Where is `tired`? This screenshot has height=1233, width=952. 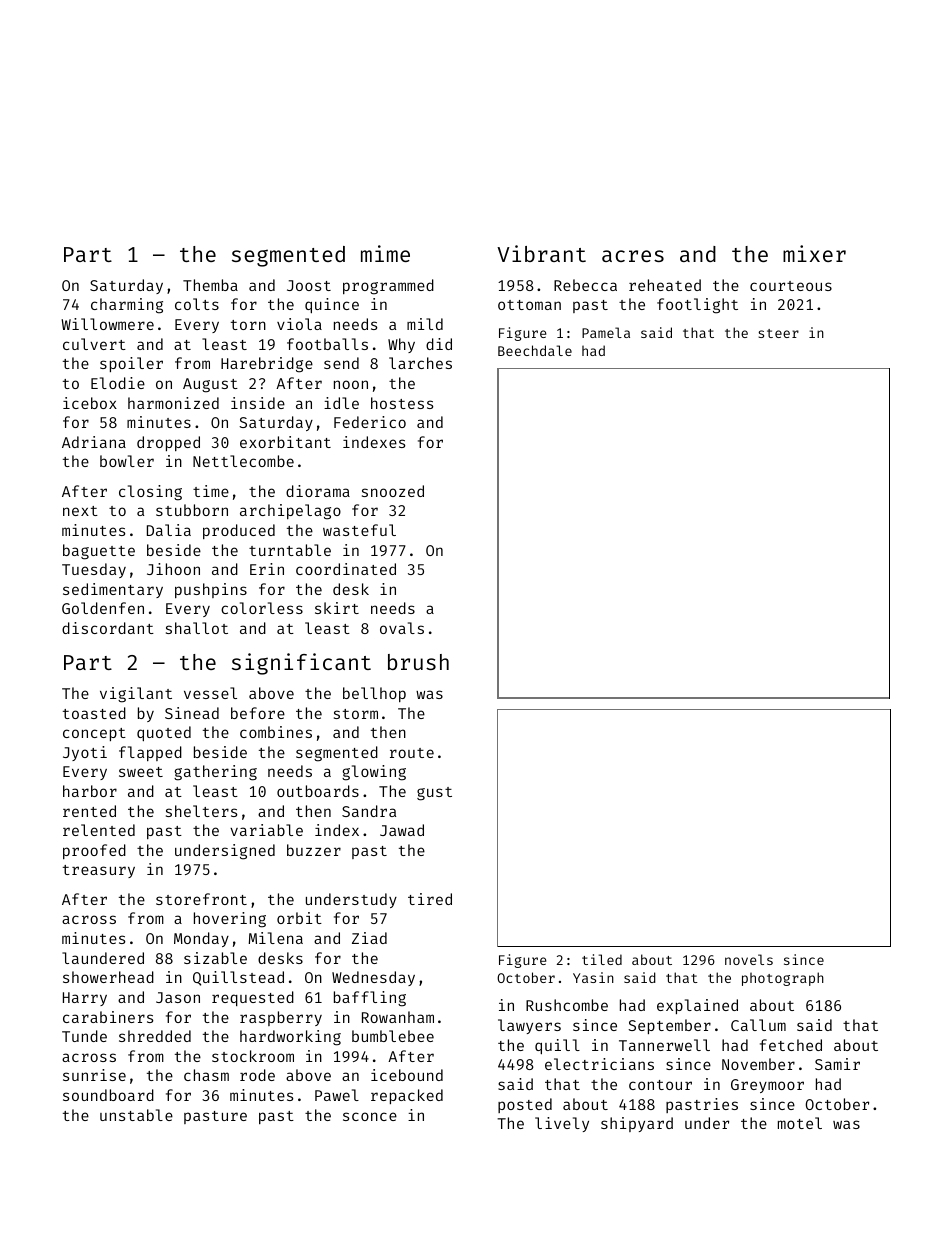
tired is located at coordinates (430, 899).
